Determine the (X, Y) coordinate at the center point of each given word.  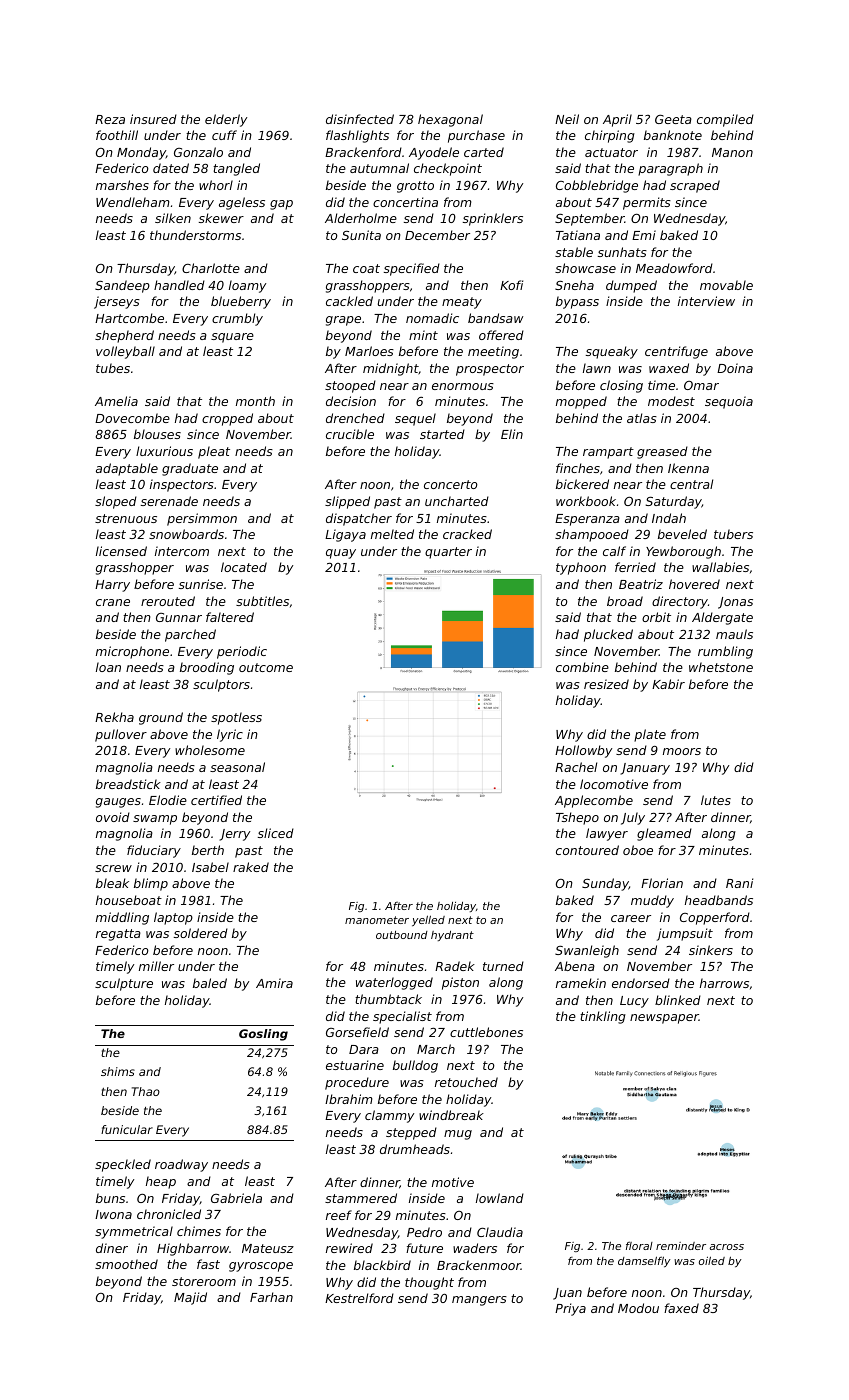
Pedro (424, 1232)
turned (503, 966)
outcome (266, 667)
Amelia (116, 401)
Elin (512, 434)
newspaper (664, 1019)
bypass (577, 302)
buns (110, 1198)
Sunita (361, 235)
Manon (732, 152)
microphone (132, 652)
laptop (173, 918)
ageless (242, 203)
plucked (608, 635)
